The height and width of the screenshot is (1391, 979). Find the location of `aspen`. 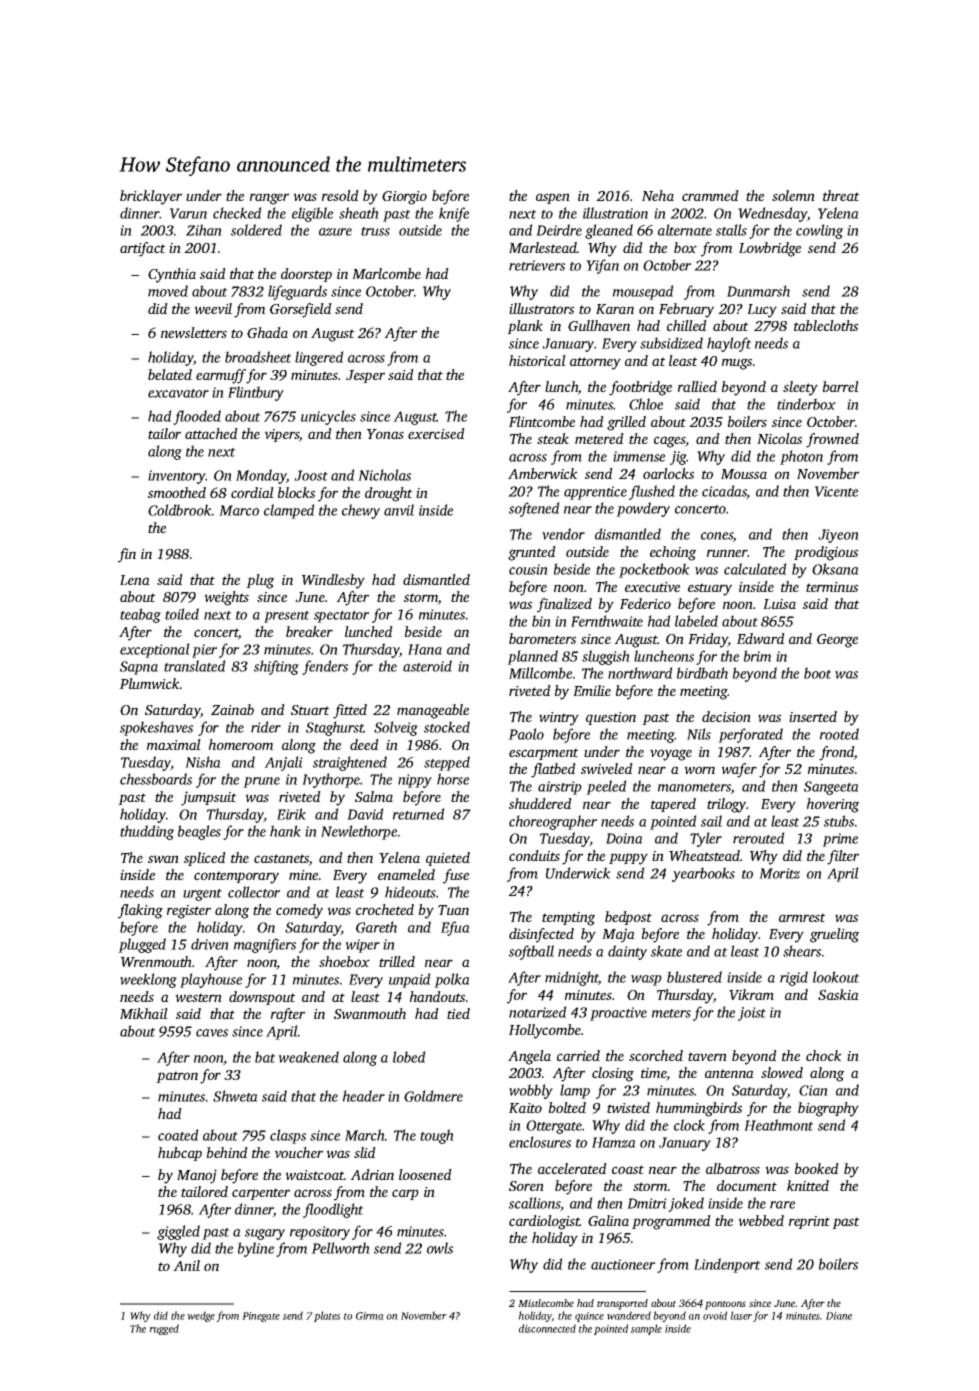

aspen is located at coordinates (553, 198).
